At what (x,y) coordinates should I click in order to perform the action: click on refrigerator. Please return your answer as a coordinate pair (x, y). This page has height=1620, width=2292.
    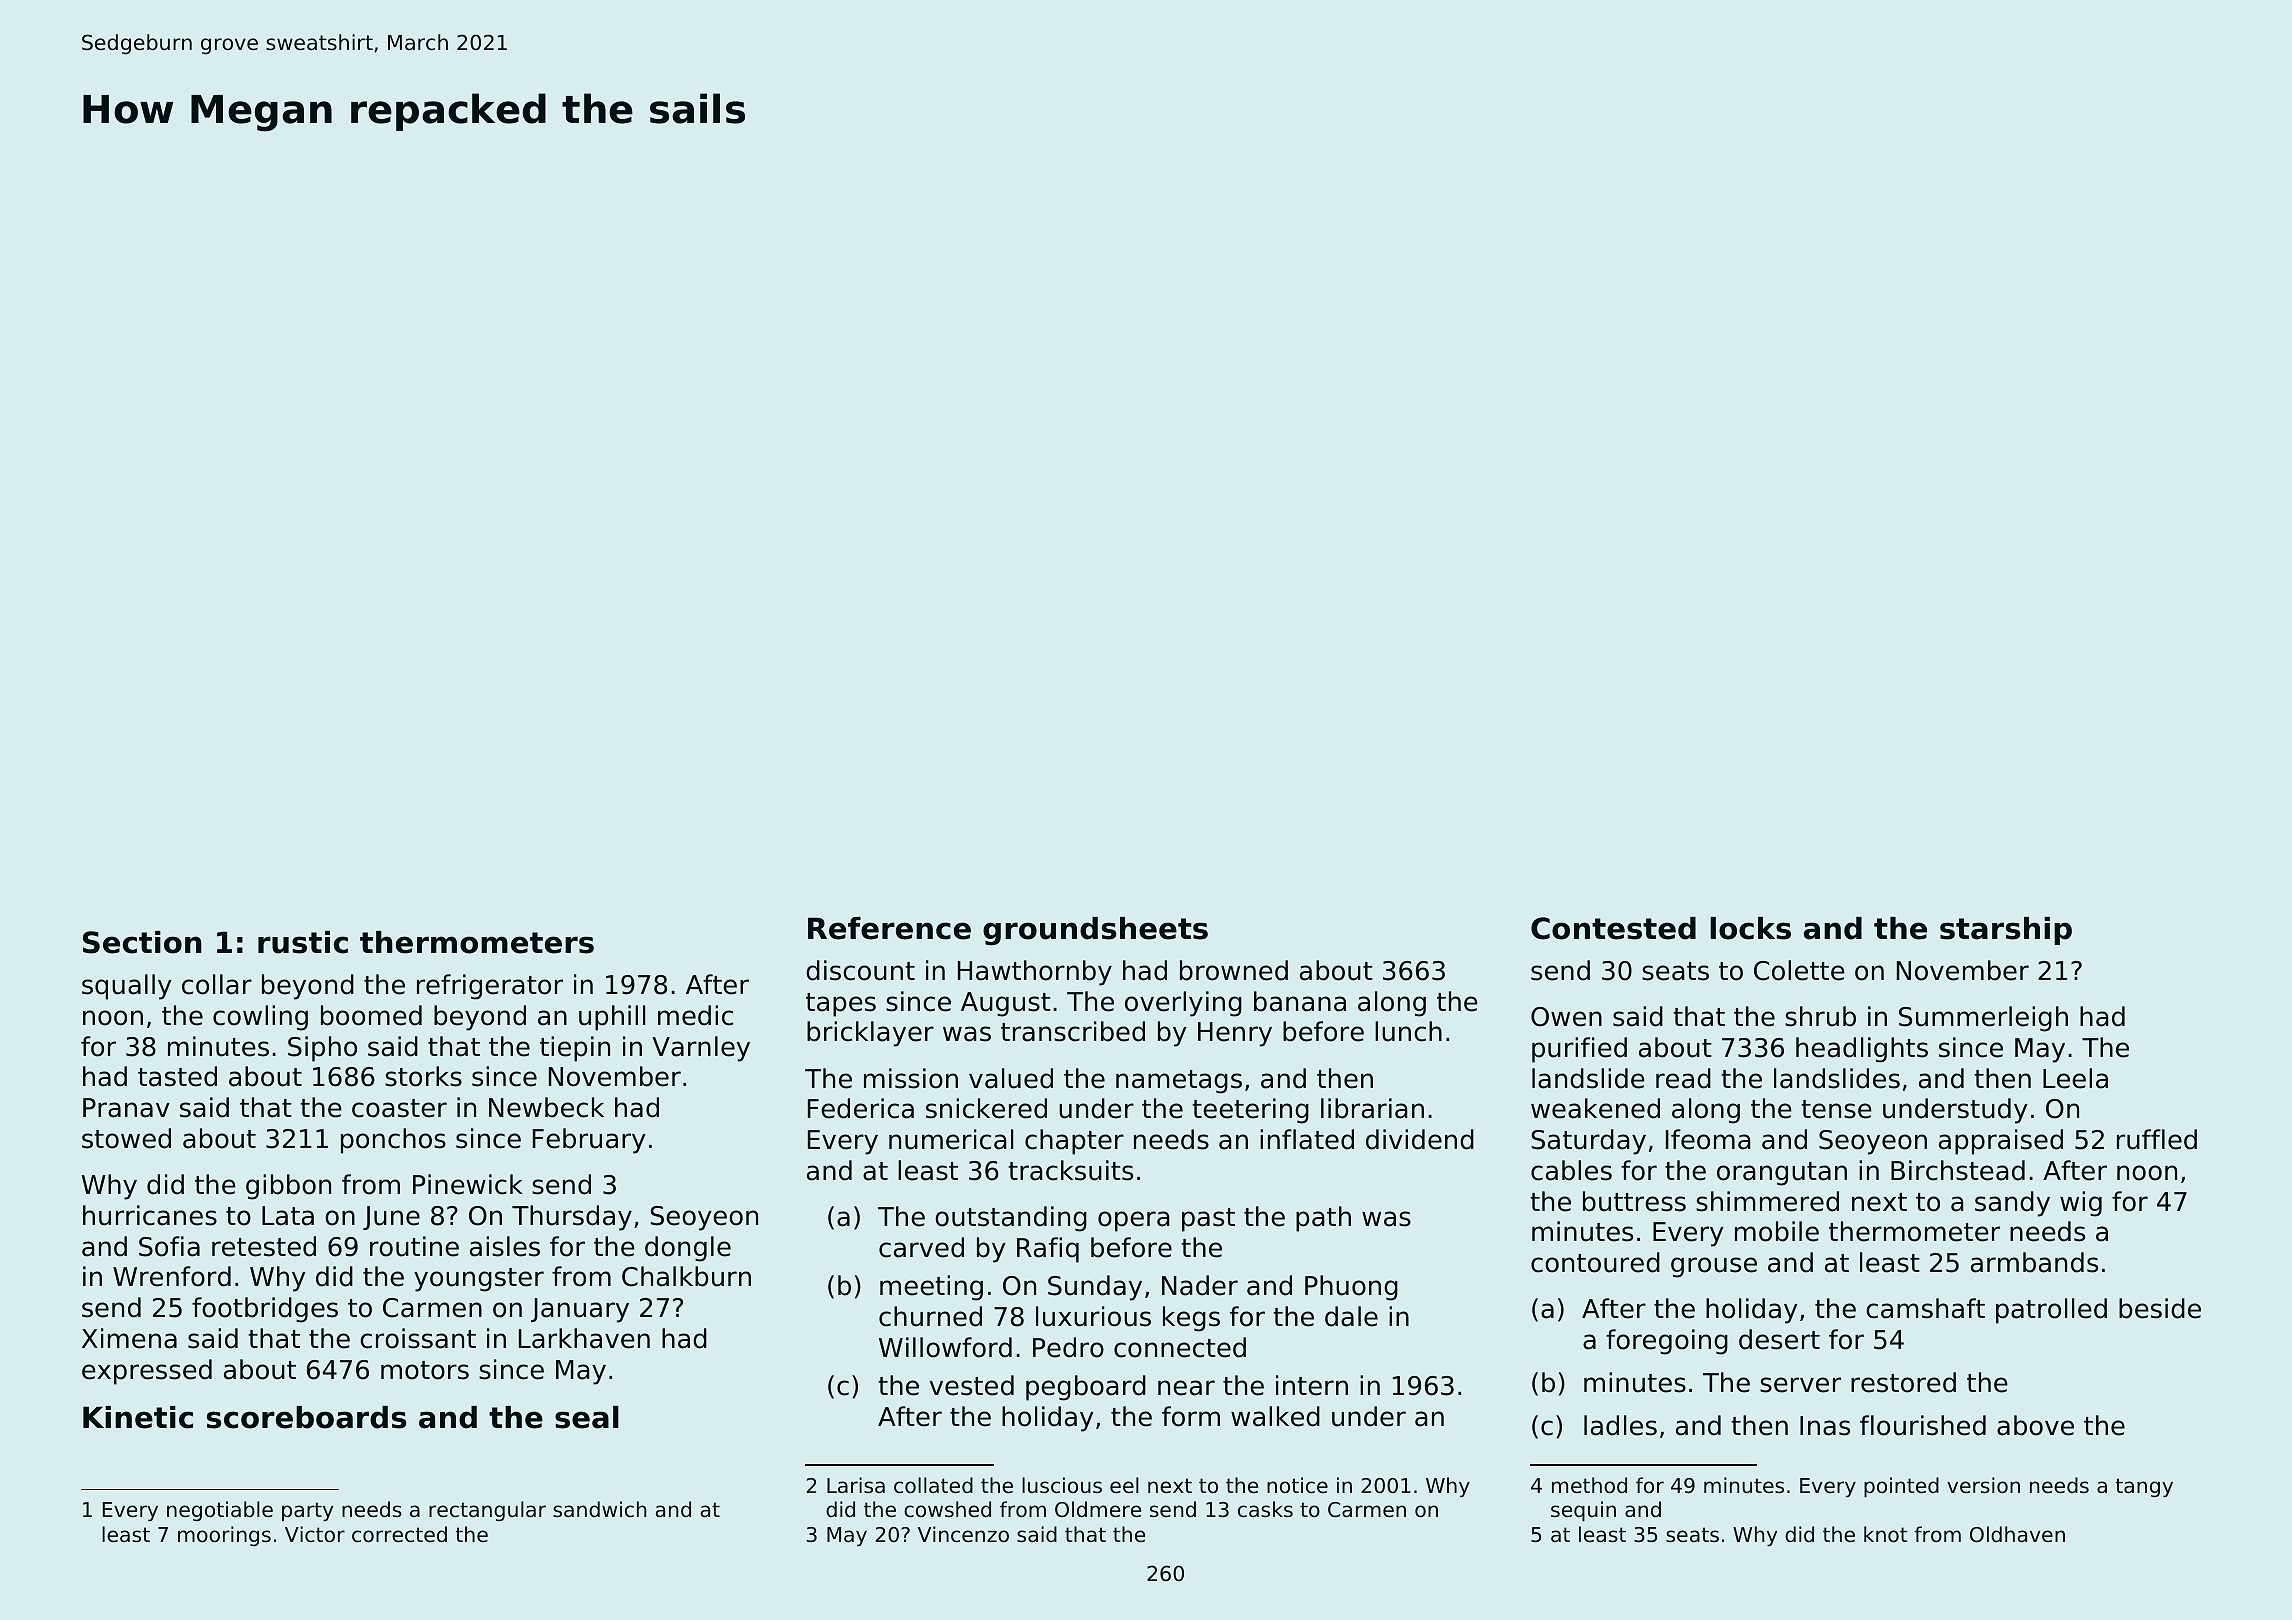
    Looking at the image, I should click on (490, 987).
